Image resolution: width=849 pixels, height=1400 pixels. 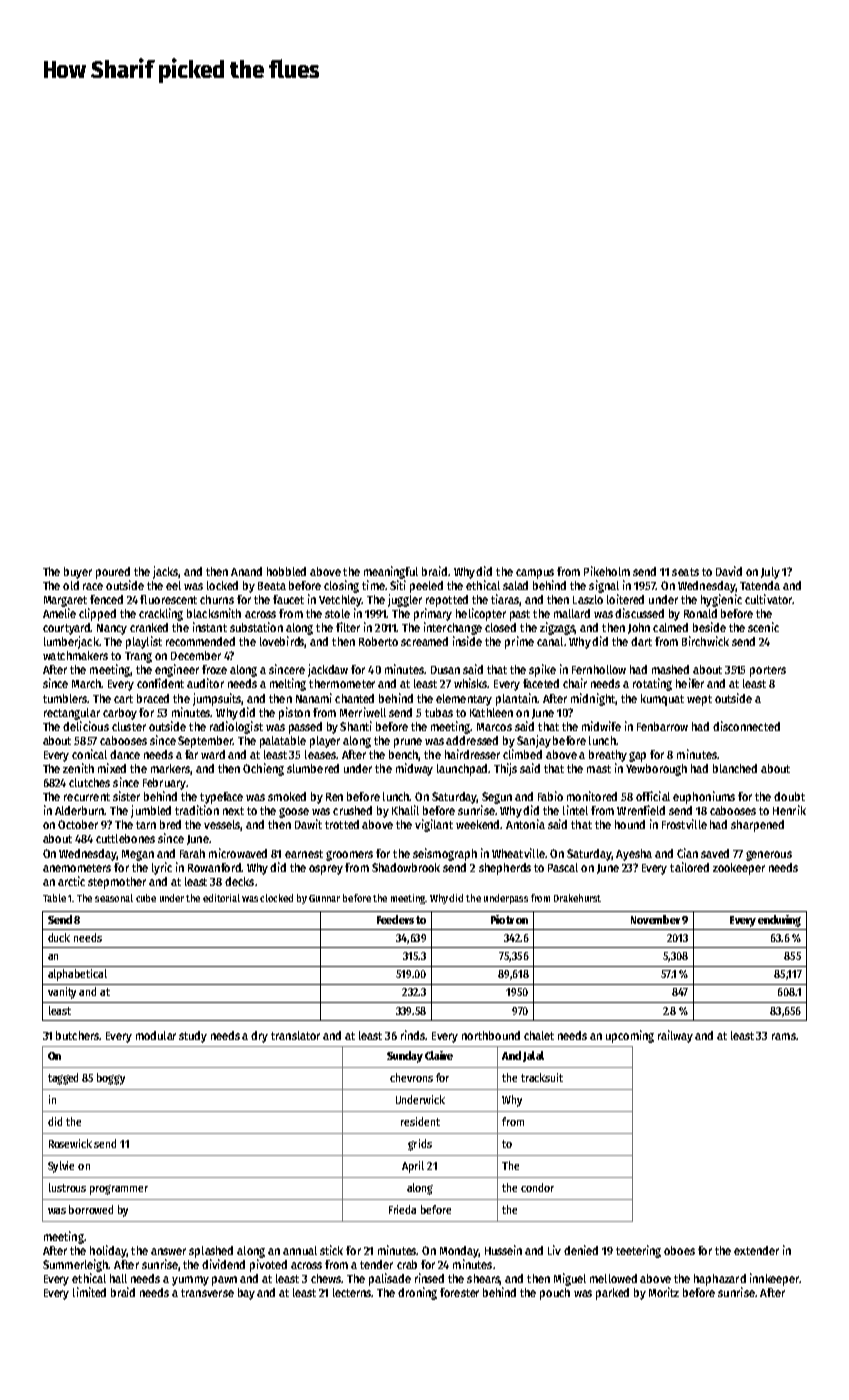 I want to click on anemometers, so click(x=77, y=868).
